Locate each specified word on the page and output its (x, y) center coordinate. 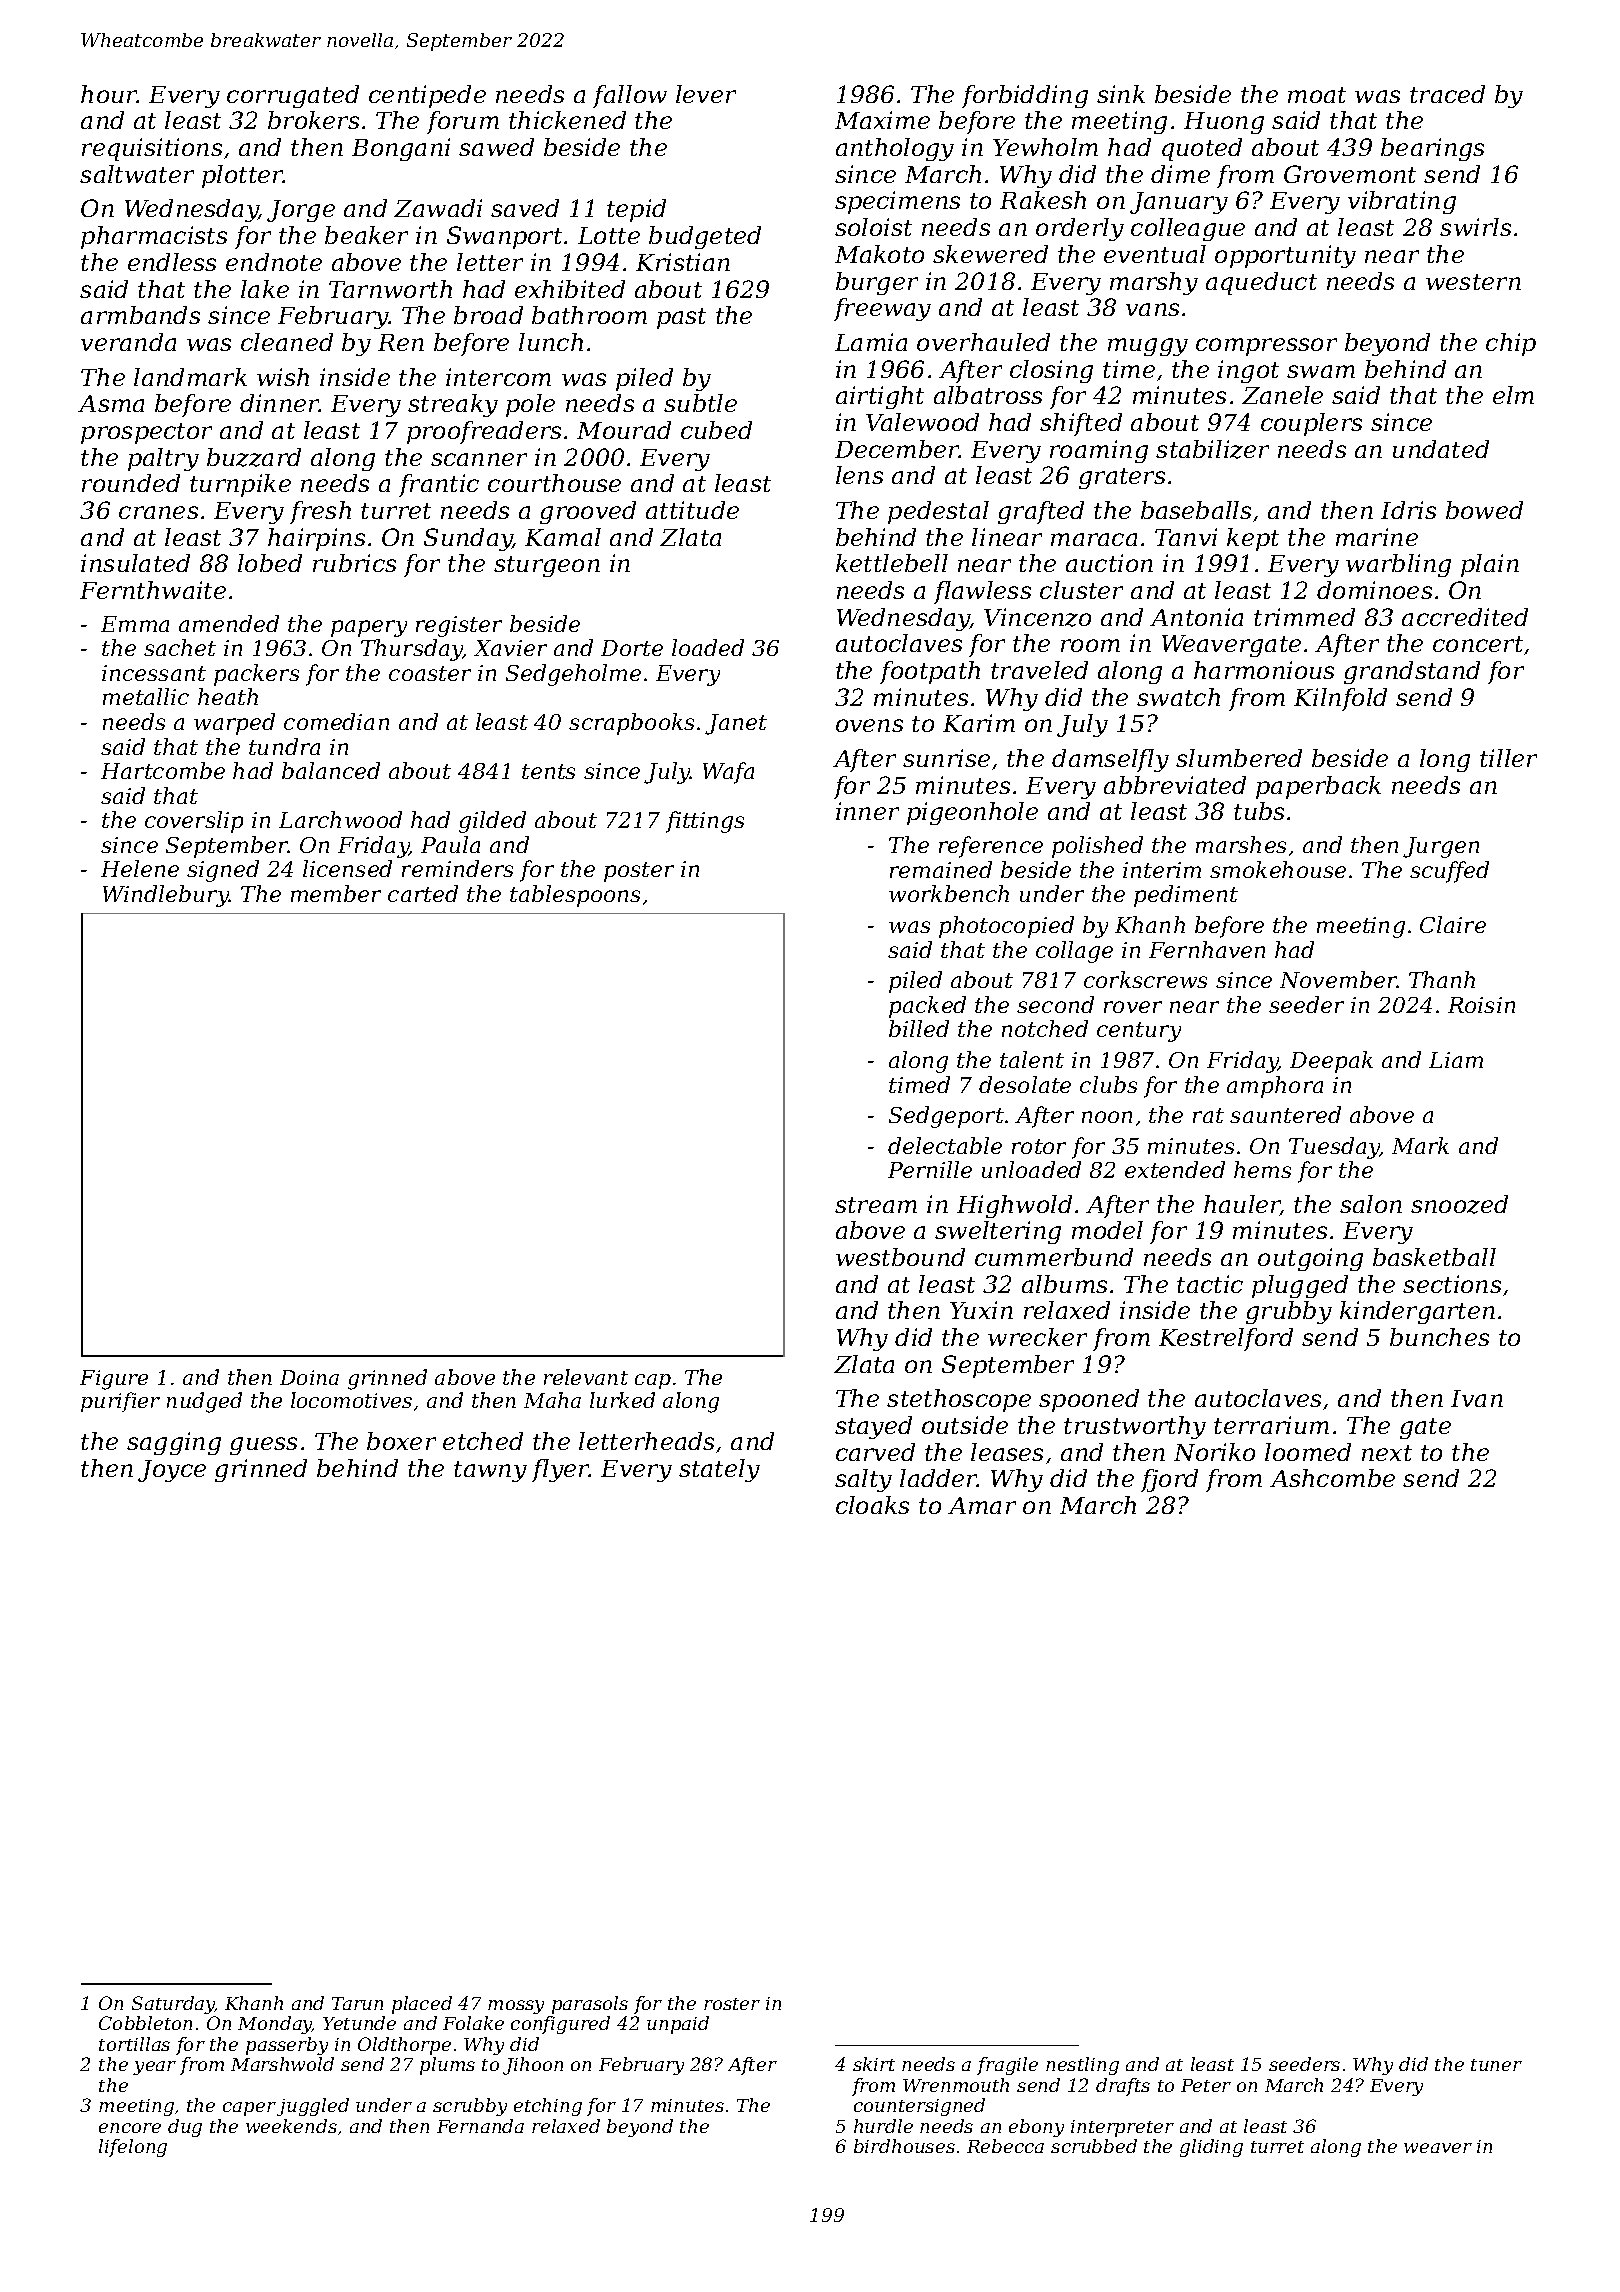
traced (1447, 94)
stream (876, 1205)
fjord (1169, 1480)
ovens (869, 725)
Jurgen (1441, 847)
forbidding (1025, 96)
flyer (561, 1470)
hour (109, 94)
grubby (1289, 1312)
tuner (1496, 2065)
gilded (492, 822)
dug (185, 2128)
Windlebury (166, 896)
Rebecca (1005, 2146)
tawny (490, 1471)
